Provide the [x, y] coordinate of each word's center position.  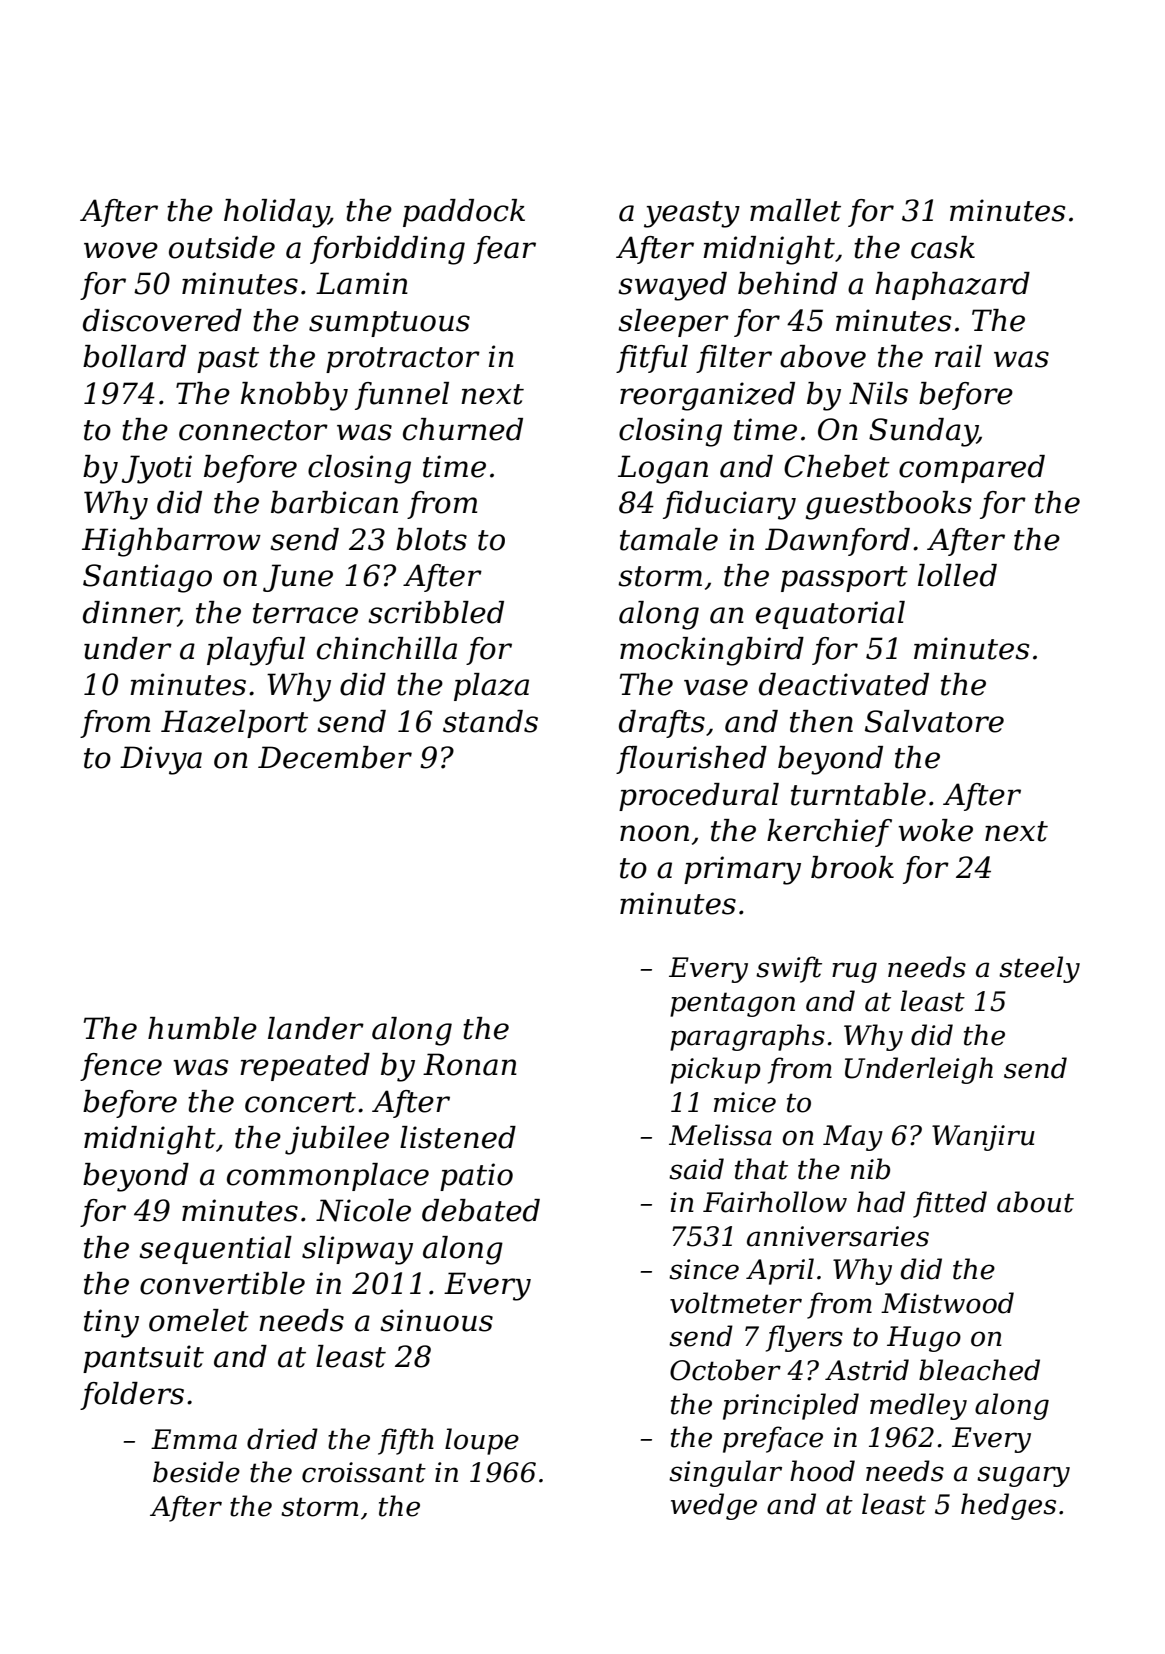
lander [316, 1028]
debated [481, 1210]
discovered [162, 320]
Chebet [837, 466]
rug [854, 972]
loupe [482, 1441]
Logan [663, 469]
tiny [111, 1323]
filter [734, 359]
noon [654, 833]
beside [196, 1472]
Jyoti [157, 469]
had [881, 1202]
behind [788, 283]
